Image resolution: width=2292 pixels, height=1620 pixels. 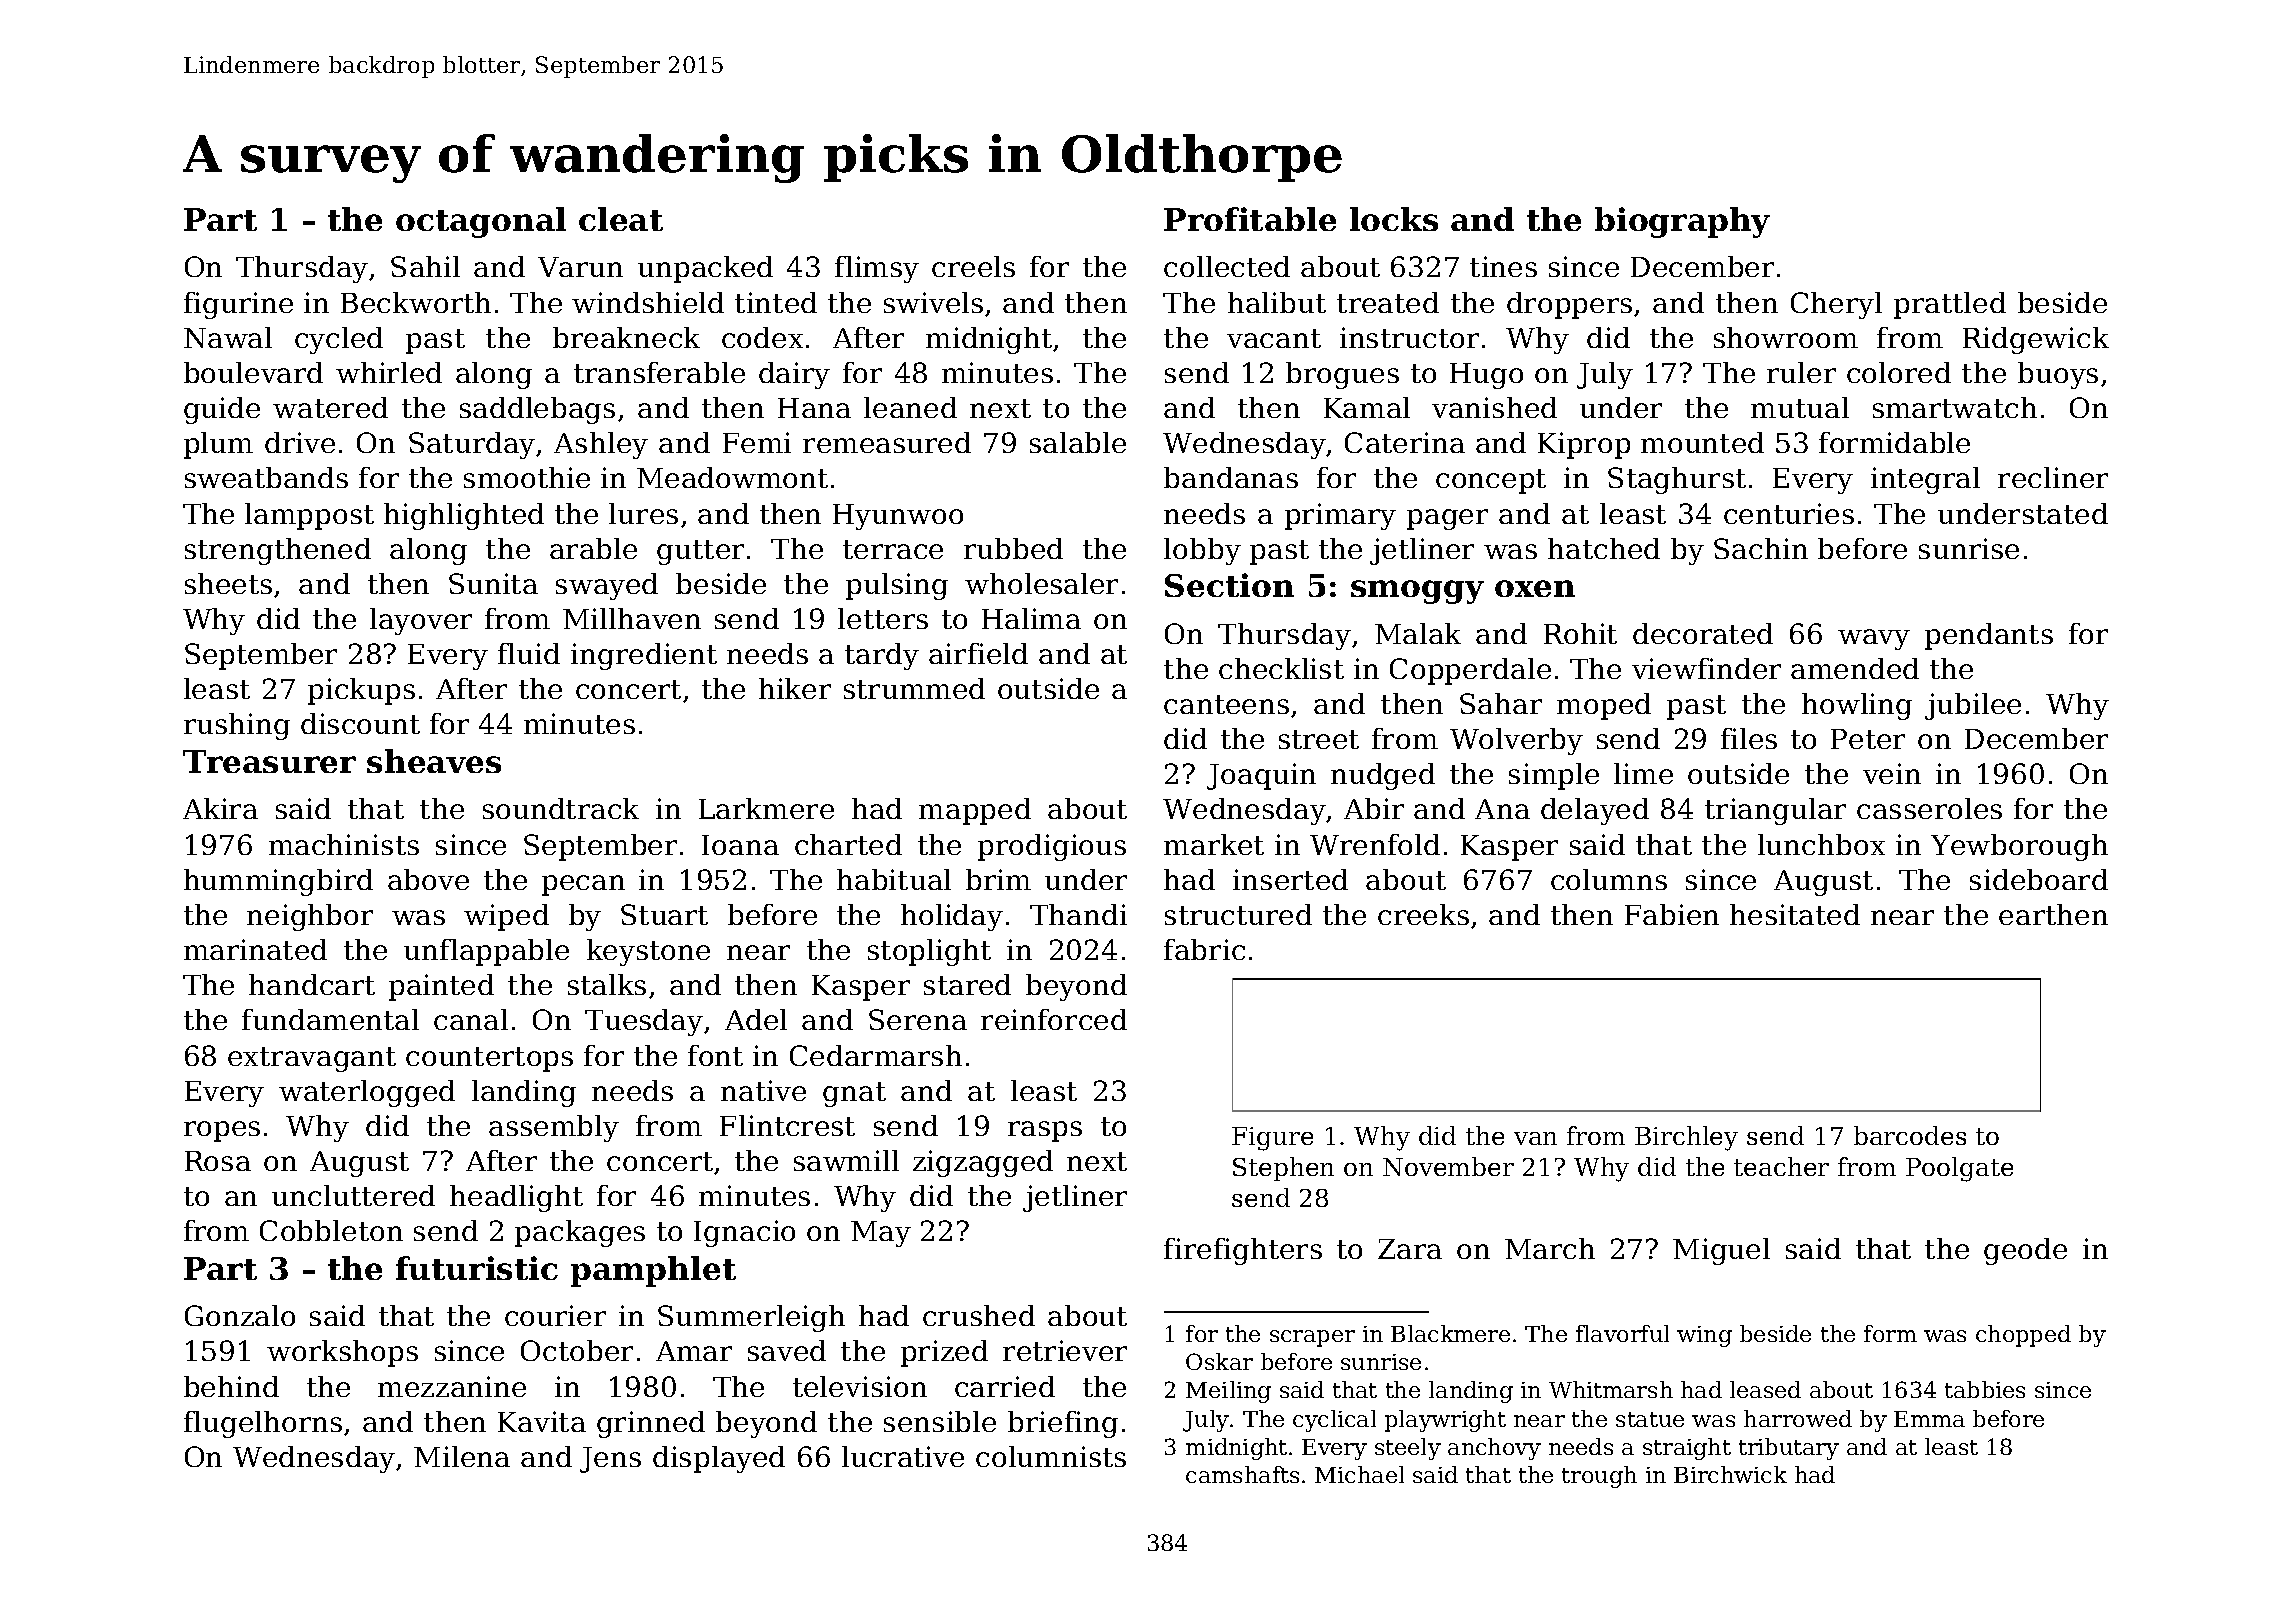 What do you see at coordinates (1682, 222) in the page?
I see `biography` at bounding box center [1682, 222].
